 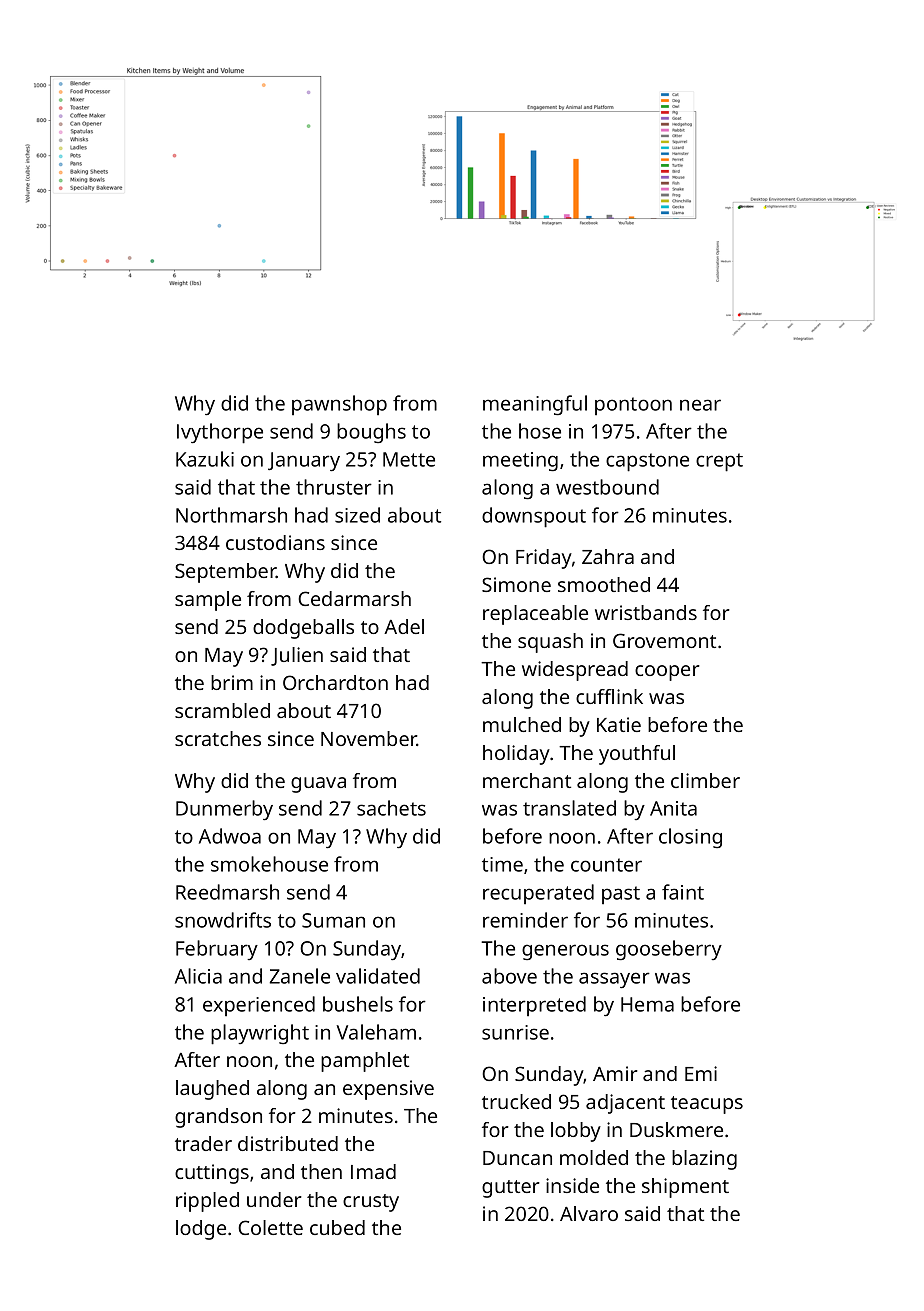 What do you see at coordinates (535, 405) in the screenshot?
I see `meaningful` at bounding box center [535, 405].
